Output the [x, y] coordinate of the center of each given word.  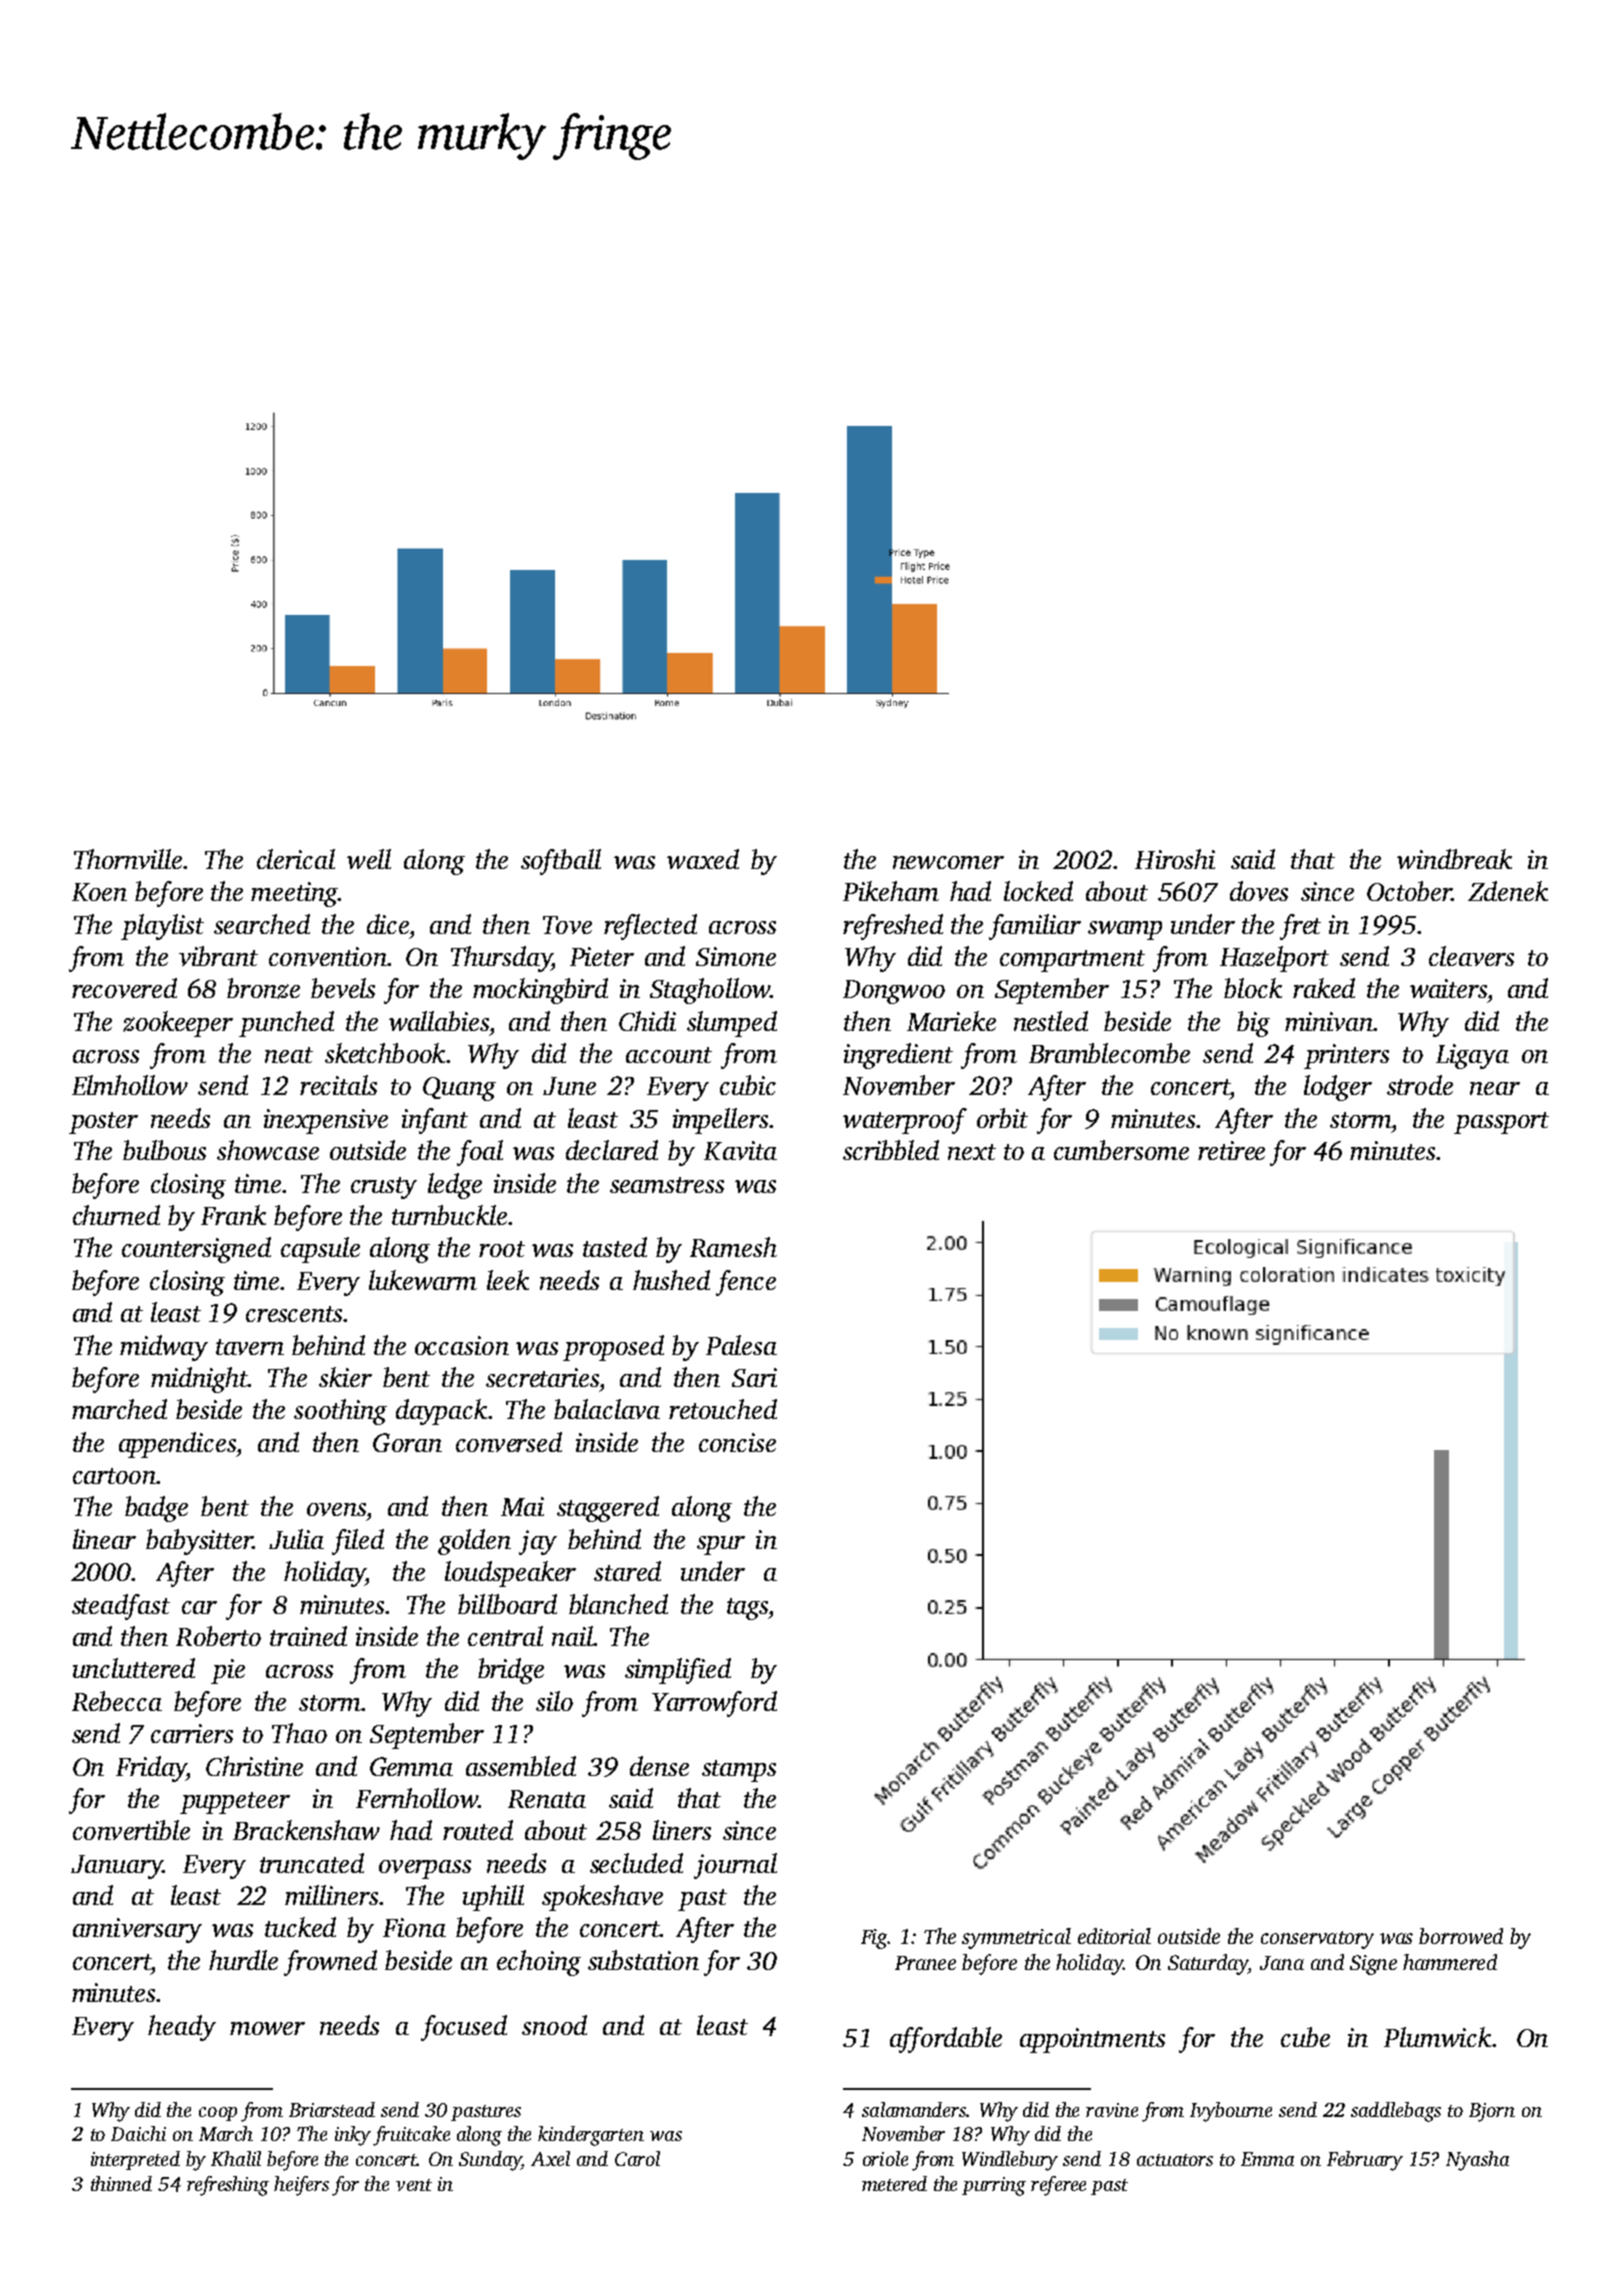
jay [538, 1542]
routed [478, 1830]
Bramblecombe [1109, 1053]
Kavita [740, 1150]
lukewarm [423, 1280]
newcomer [948, 862]
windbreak [1454, 859]
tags [747, 1609]
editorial [1114, 1936]
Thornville [128, 859]
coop [218, 2114]
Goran [407, 1442]
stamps [739, 1771]
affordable [946, 2040]
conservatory [1317, 1940]
